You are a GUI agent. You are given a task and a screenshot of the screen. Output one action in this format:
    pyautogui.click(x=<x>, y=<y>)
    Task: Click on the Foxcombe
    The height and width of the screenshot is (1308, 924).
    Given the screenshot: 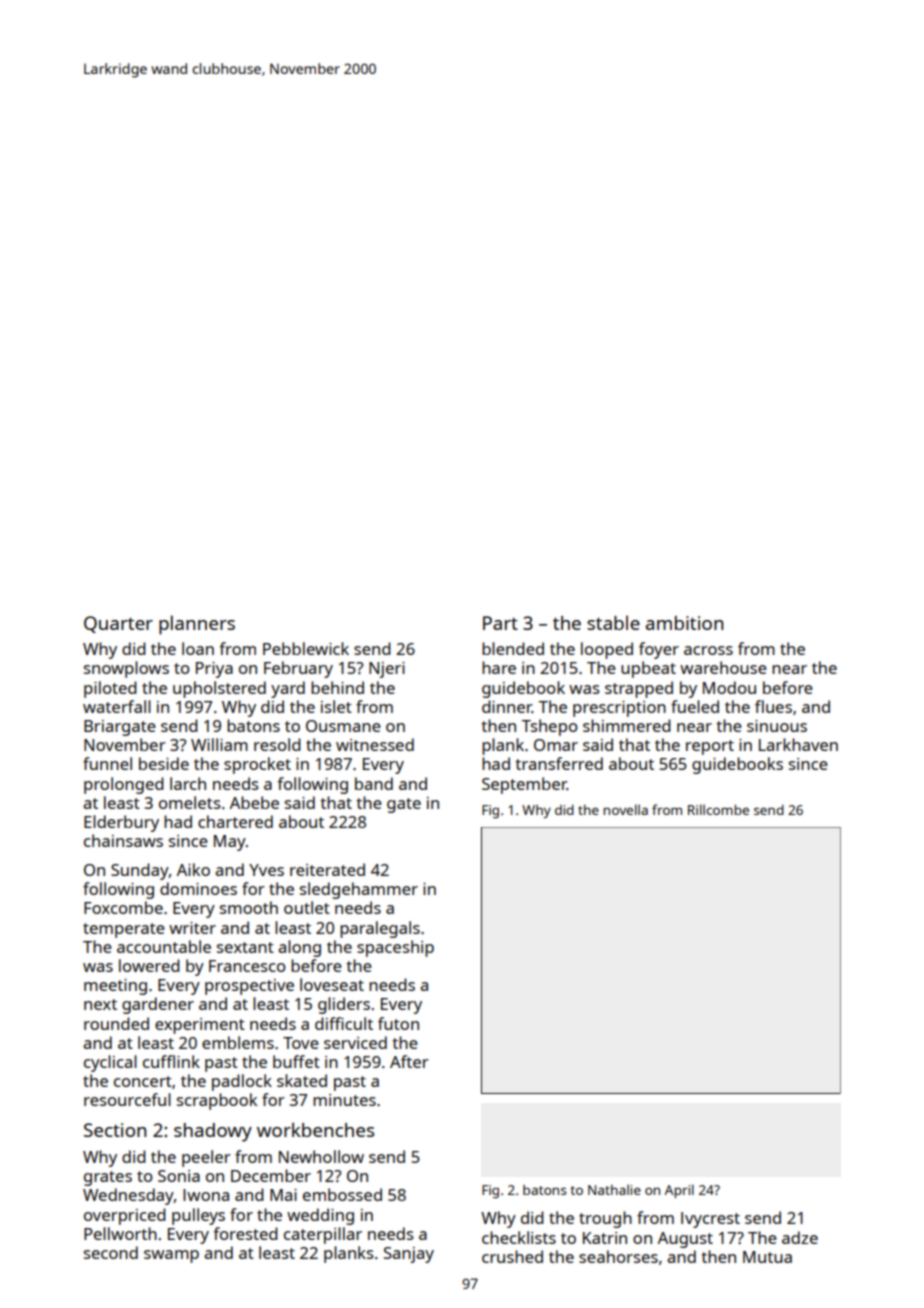 What is the action you would take?
    pyautogui.click(x=123, y=907)
